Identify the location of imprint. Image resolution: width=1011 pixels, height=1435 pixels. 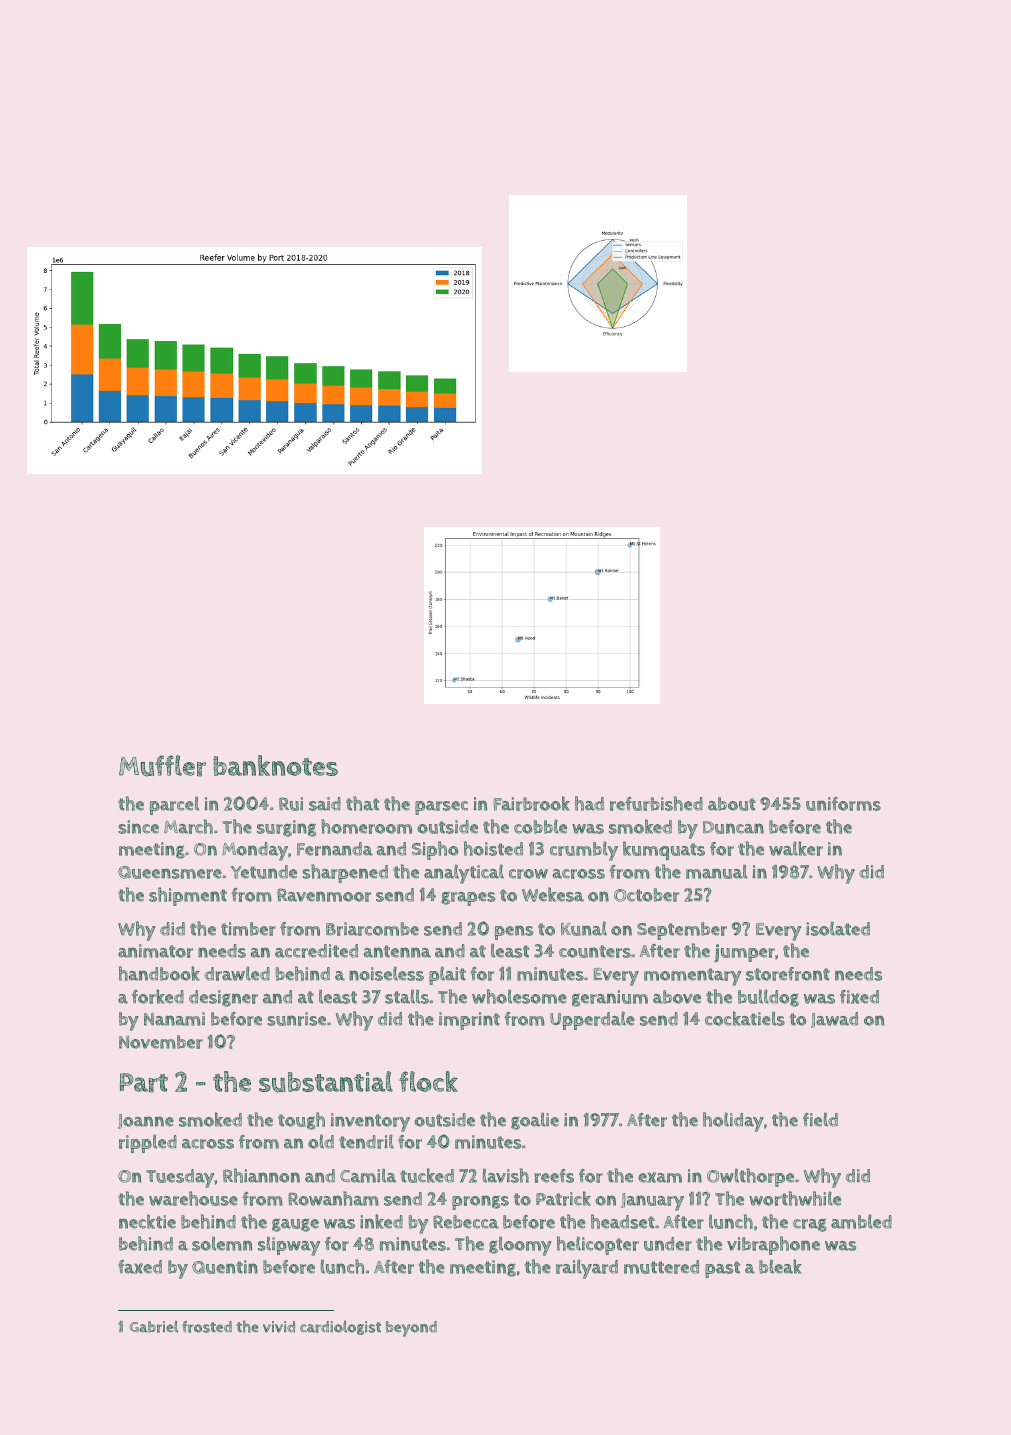
(469, 1021).
